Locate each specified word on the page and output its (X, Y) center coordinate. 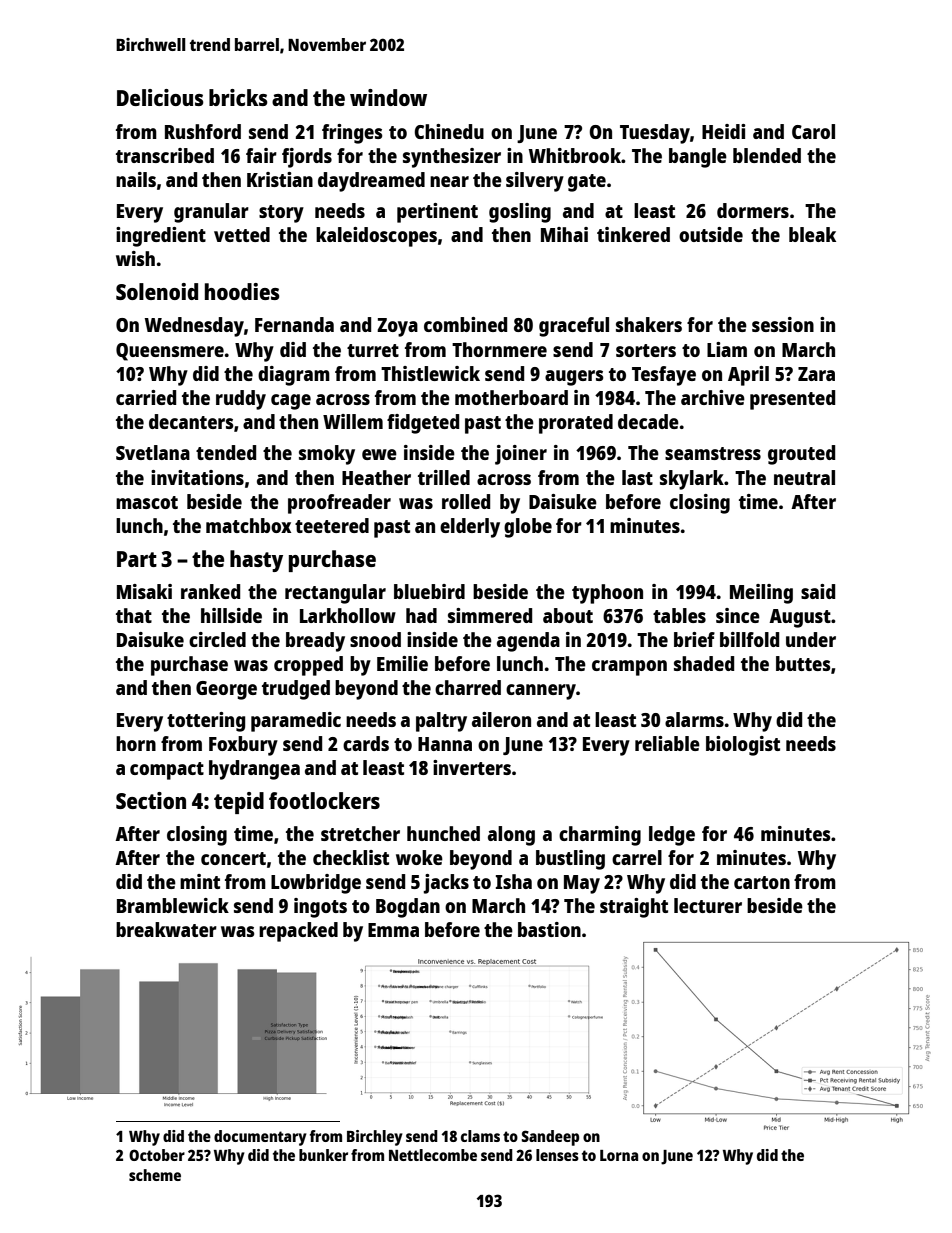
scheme (155, 1175)
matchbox (248, 525)
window (388, 97)
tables (679, 615)
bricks (238, 97)
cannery (541, 692)
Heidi (724, 131)
